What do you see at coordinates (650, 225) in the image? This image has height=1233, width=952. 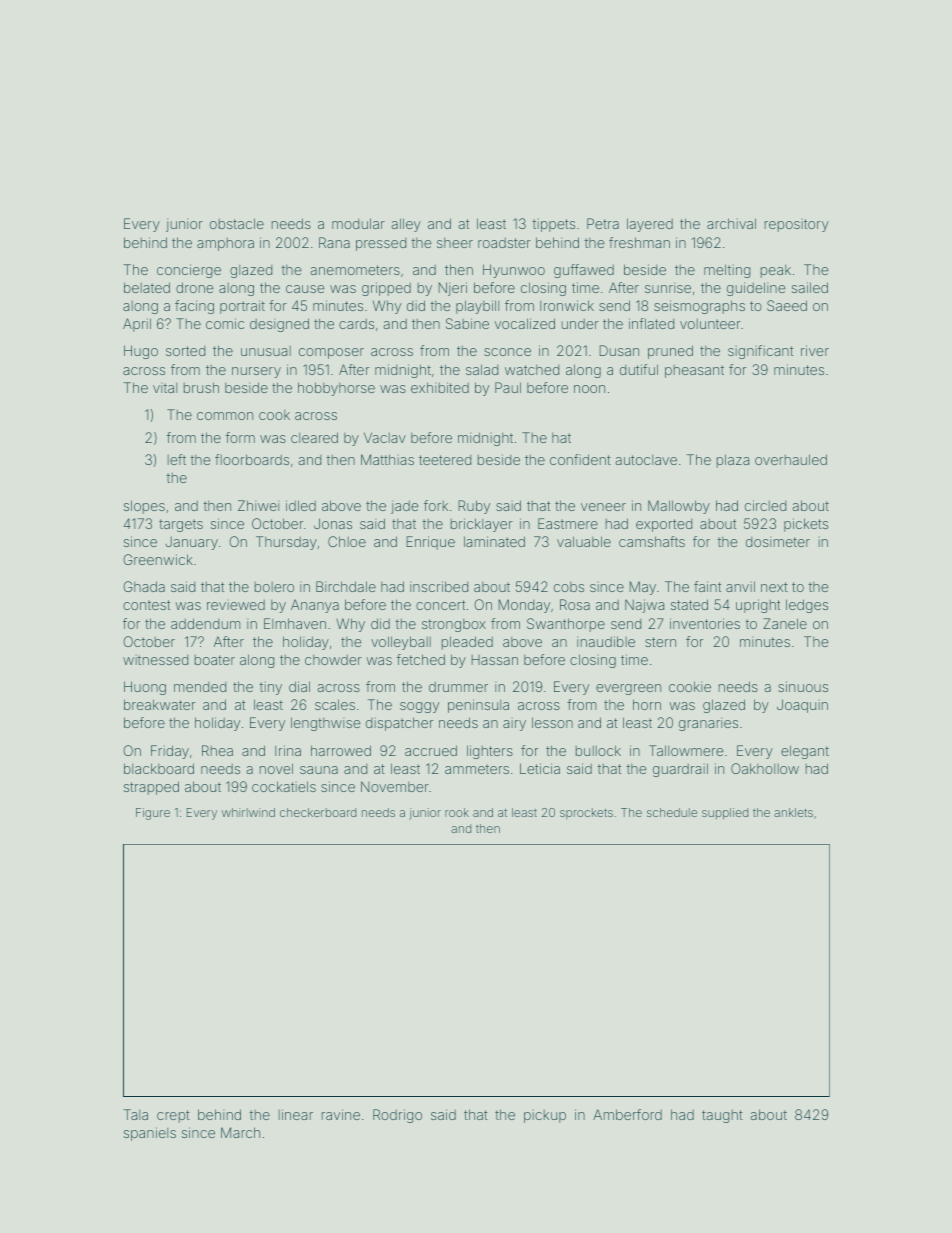 I see `layered` at bounding box center [650, 225].
